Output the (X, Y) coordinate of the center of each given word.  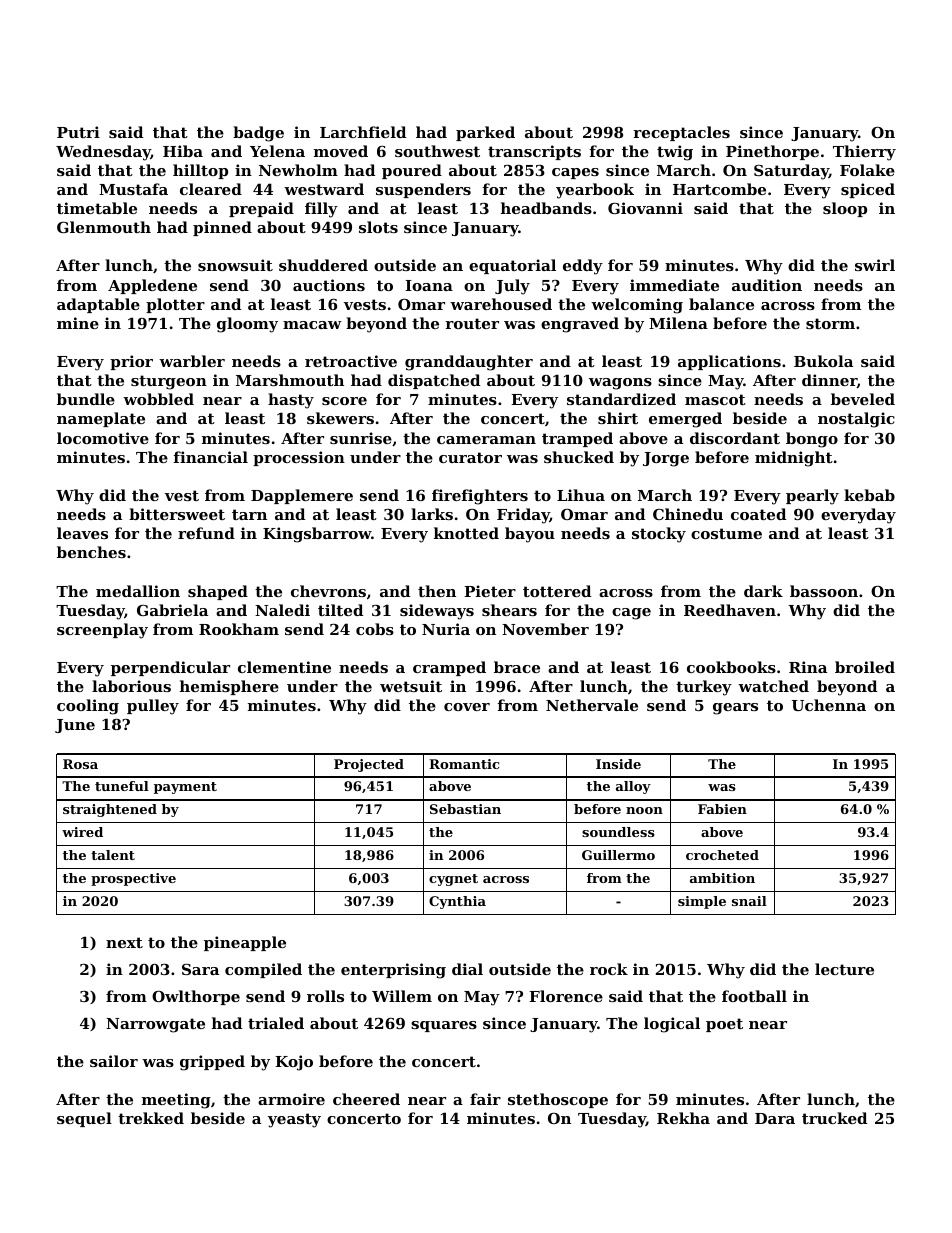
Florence (566, 996)
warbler (192, 361)
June (75, 726)
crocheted (722, 855)
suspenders (423, 190)
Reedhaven (730, 610)
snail (749, 901)
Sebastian (465, 809)
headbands (546, 208)
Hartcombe (719, 189)
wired (82, 832)
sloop (845, 209)
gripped (212, 1063)
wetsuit (411, 686)
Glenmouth (104, 227)
